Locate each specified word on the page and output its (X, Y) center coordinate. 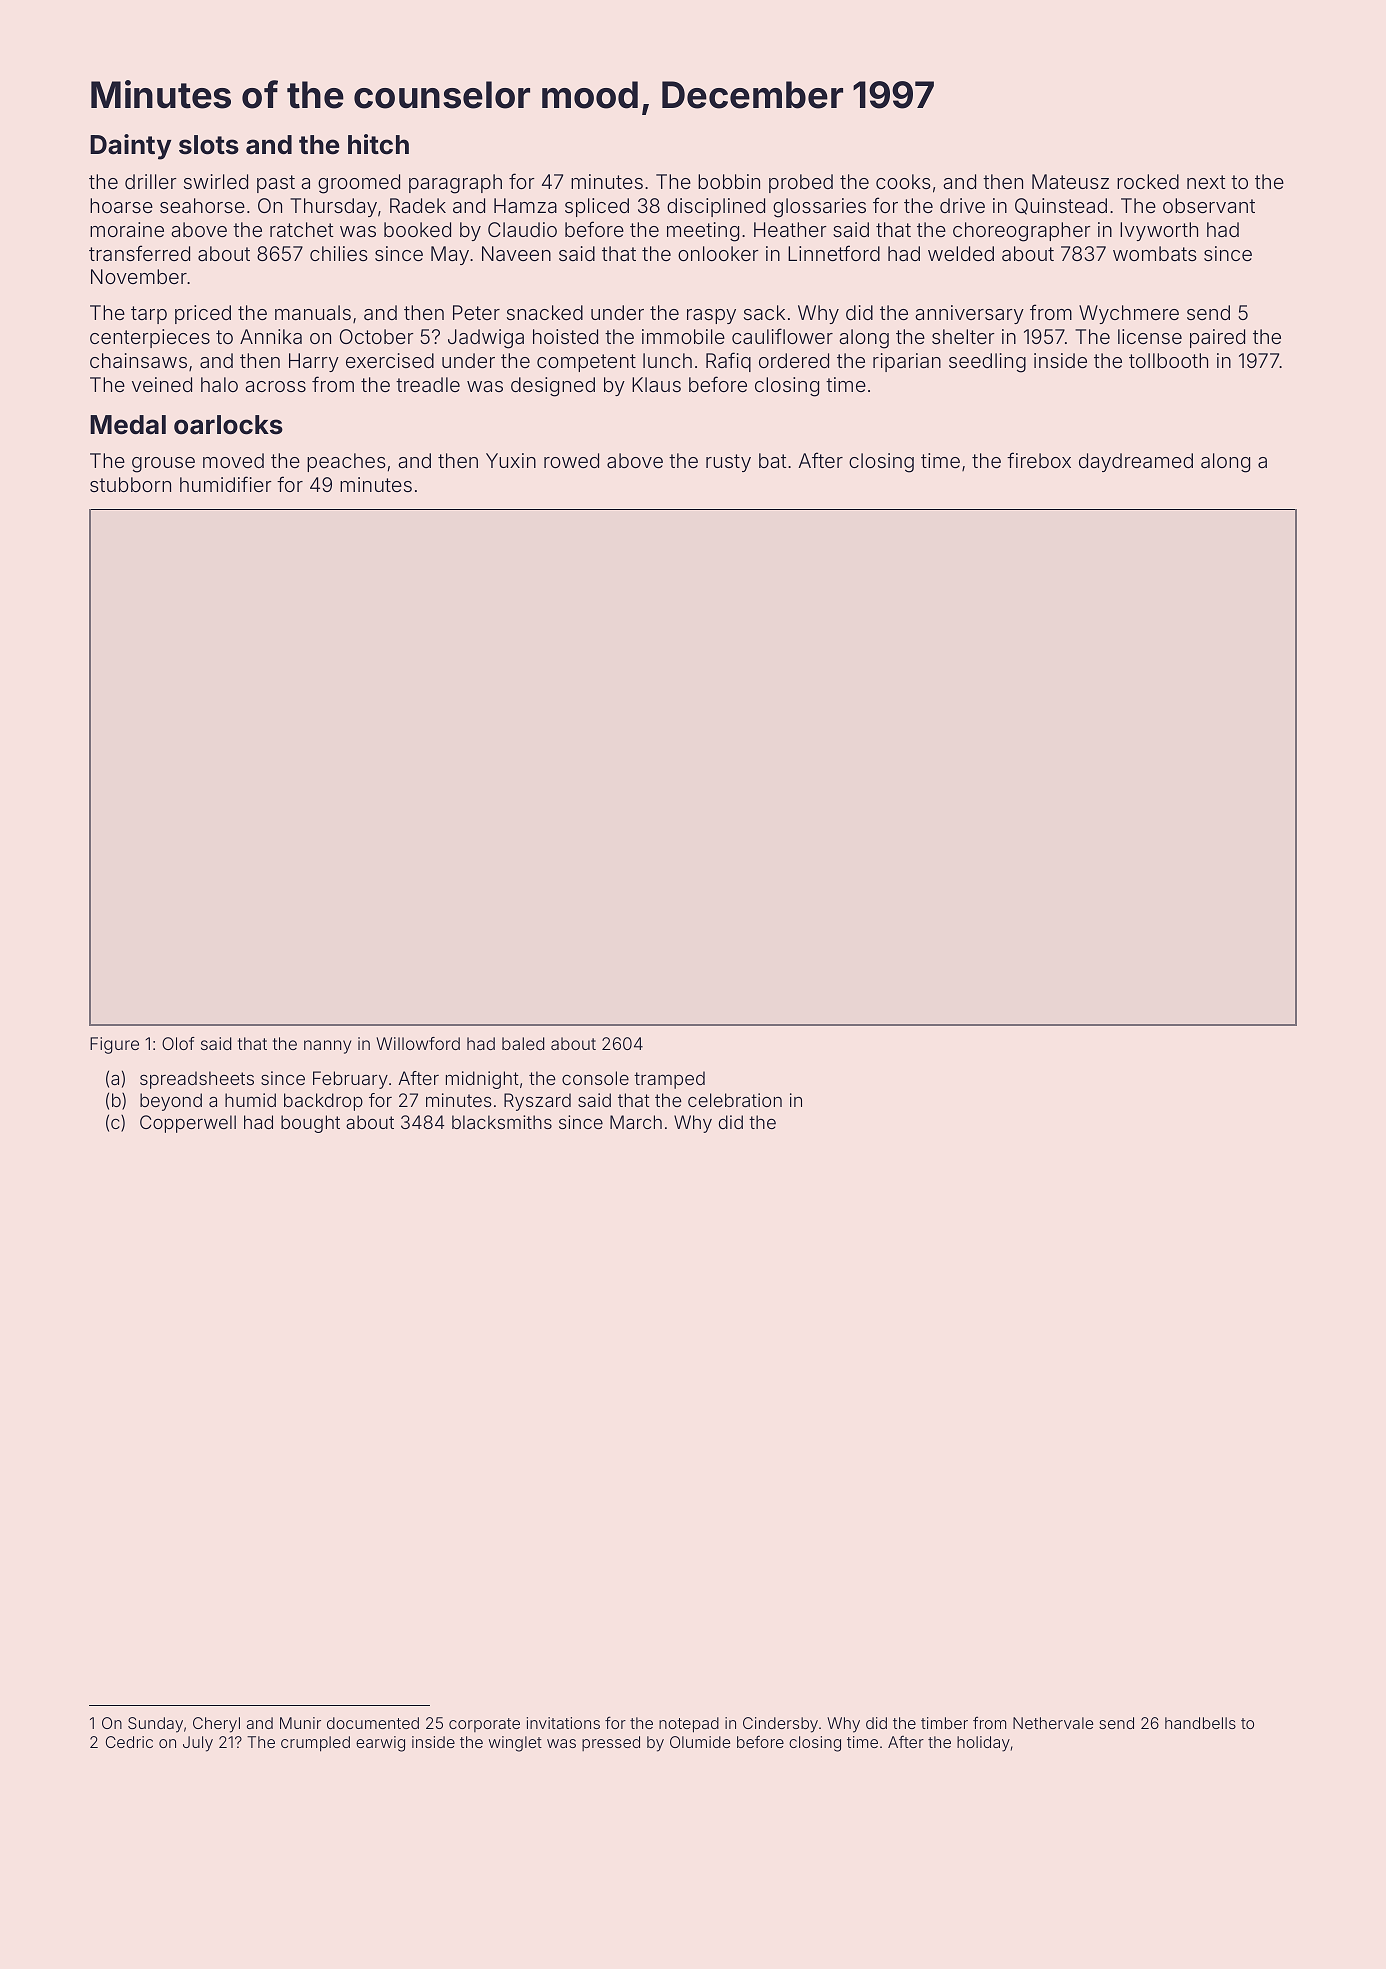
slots (209, 145)
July (198, 1744)
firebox (1039, 460)
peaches (346, 462)
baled (523, 1043)
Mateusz (1070, 181)
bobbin (729, 181)
